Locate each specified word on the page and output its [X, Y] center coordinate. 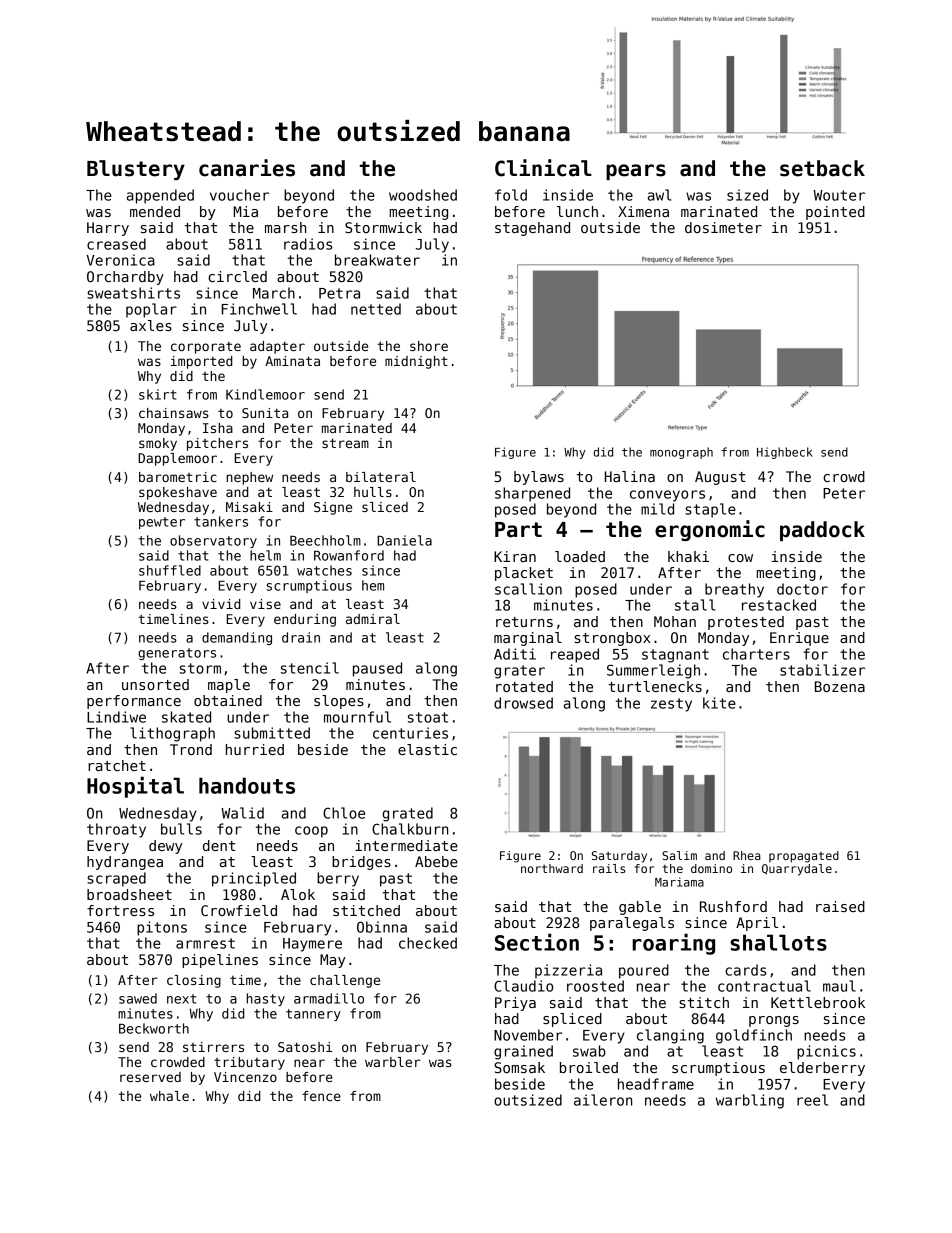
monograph [681, 453]
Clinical [543, 168]
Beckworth [154, 1028]
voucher [239, 195]
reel [812, 1100]
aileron [603, 1100]
